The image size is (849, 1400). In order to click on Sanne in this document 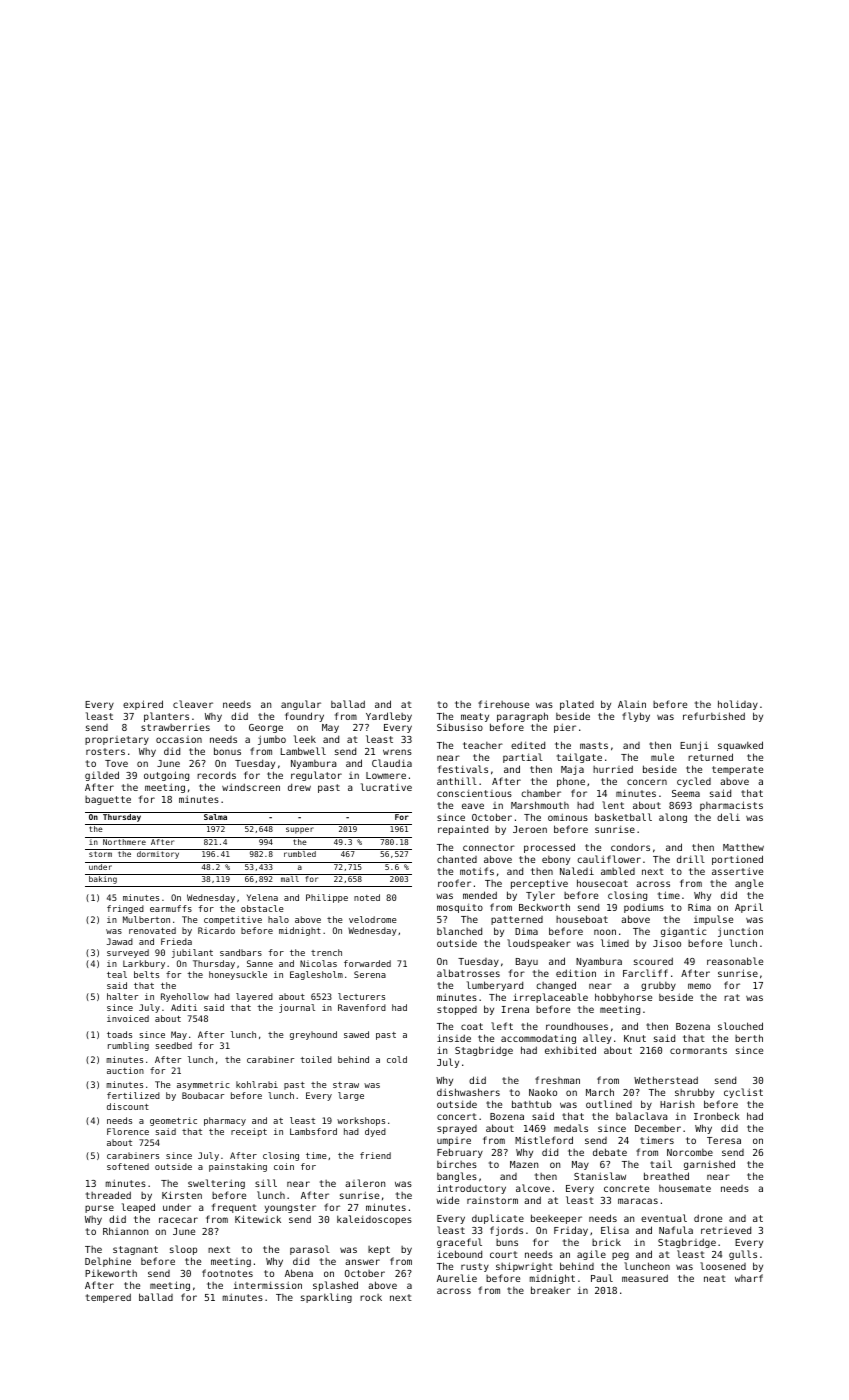, I will do `click(260, 963)`.
